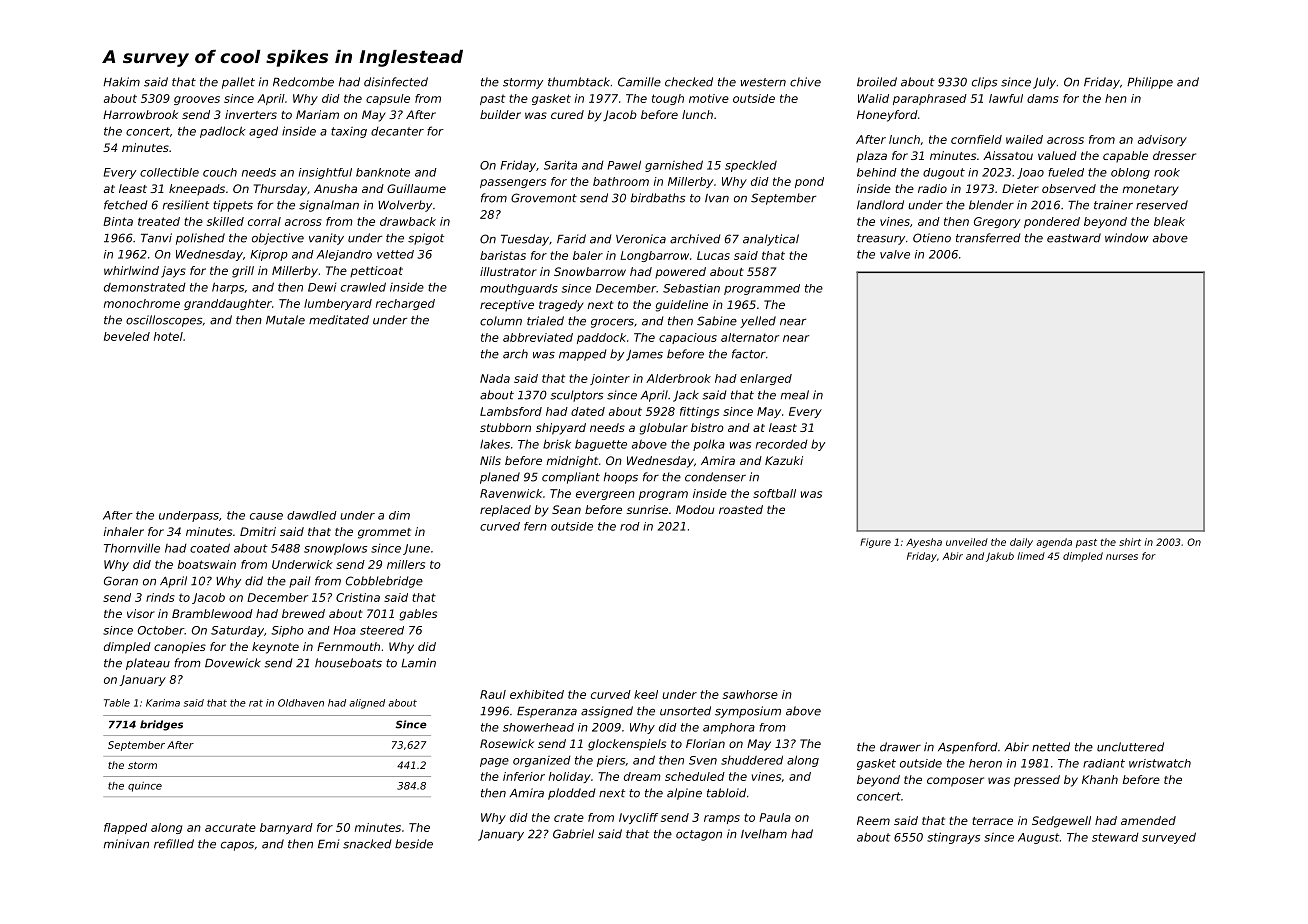  What do you see at coordinates (1000, 557) in the image?
I see `Jakub` at bounding box center [1000, 557].
